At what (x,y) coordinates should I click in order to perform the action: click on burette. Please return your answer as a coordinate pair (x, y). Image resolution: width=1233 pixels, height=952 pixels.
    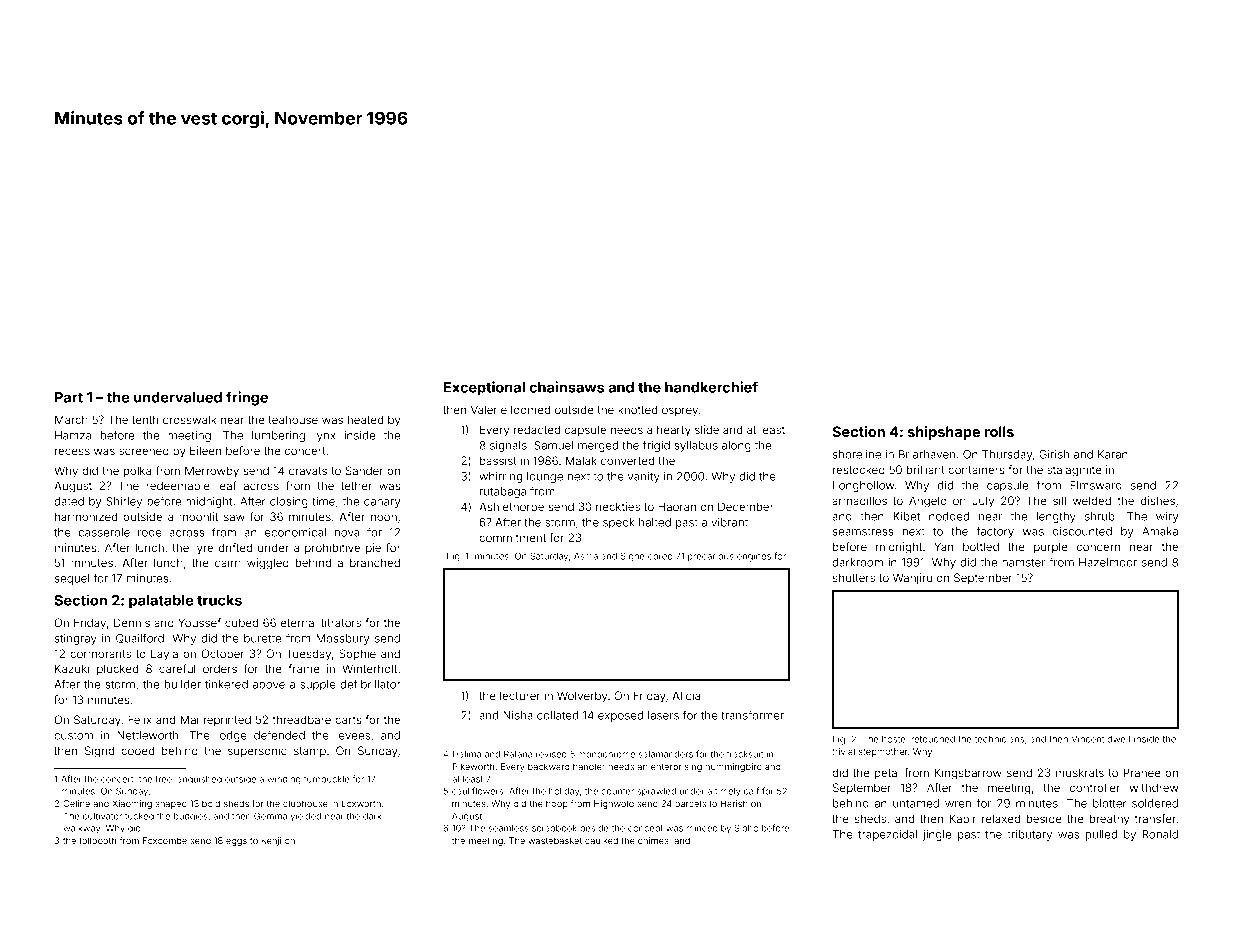
    Looking at the image, I should click on (262, 638).
